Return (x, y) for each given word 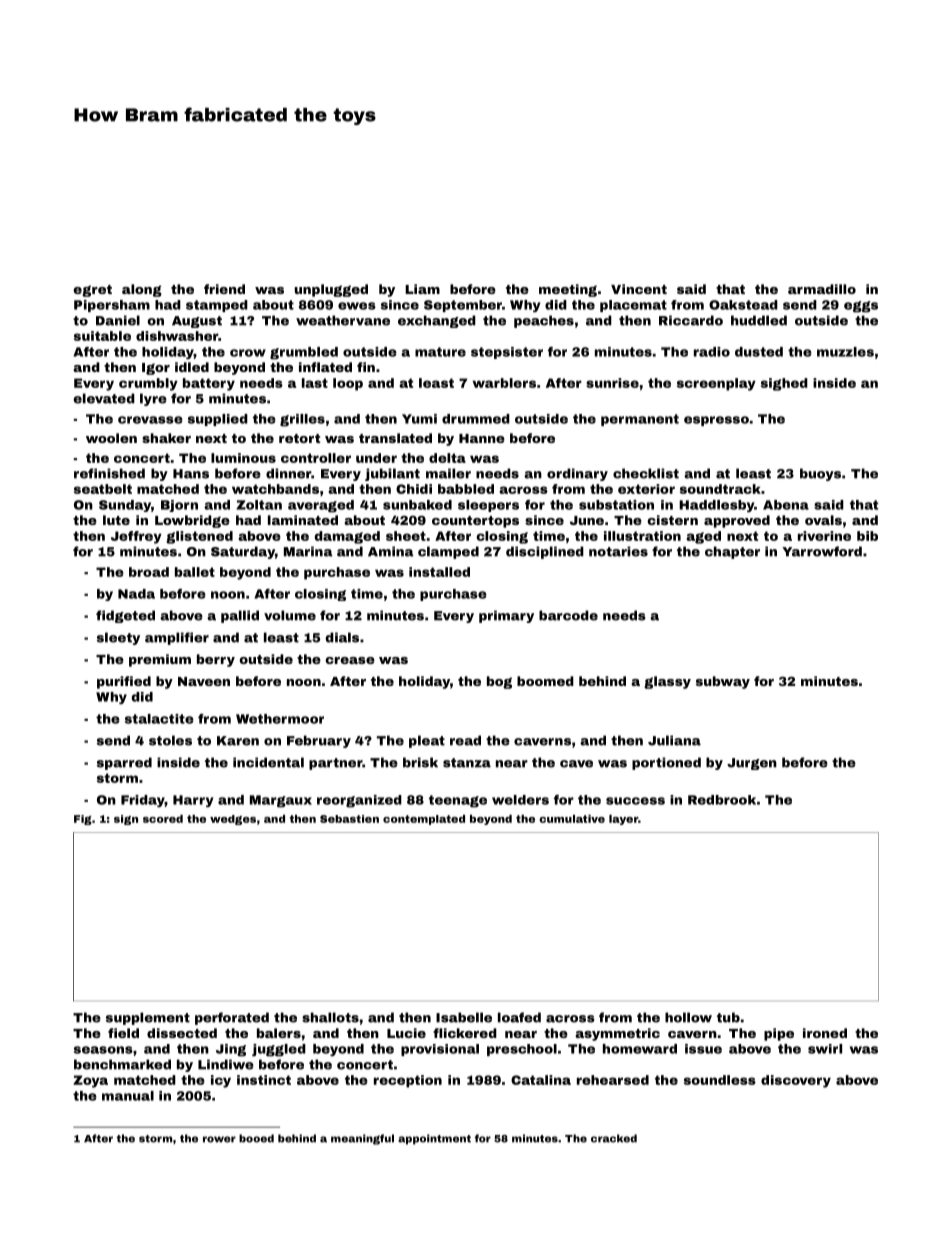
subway (723, 682)
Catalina (541, 1080)
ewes (357, 306)
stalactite (159, 719)
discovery (796, 1081)
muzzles (845, 352)
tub (728, 1017)
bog (499, 682)
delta (447, 458)
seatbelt (103, 489)
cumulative (572, 819)
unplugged (331, 290)
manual (128, 1096)
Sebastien (349, 819)
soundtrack (720, 489)
